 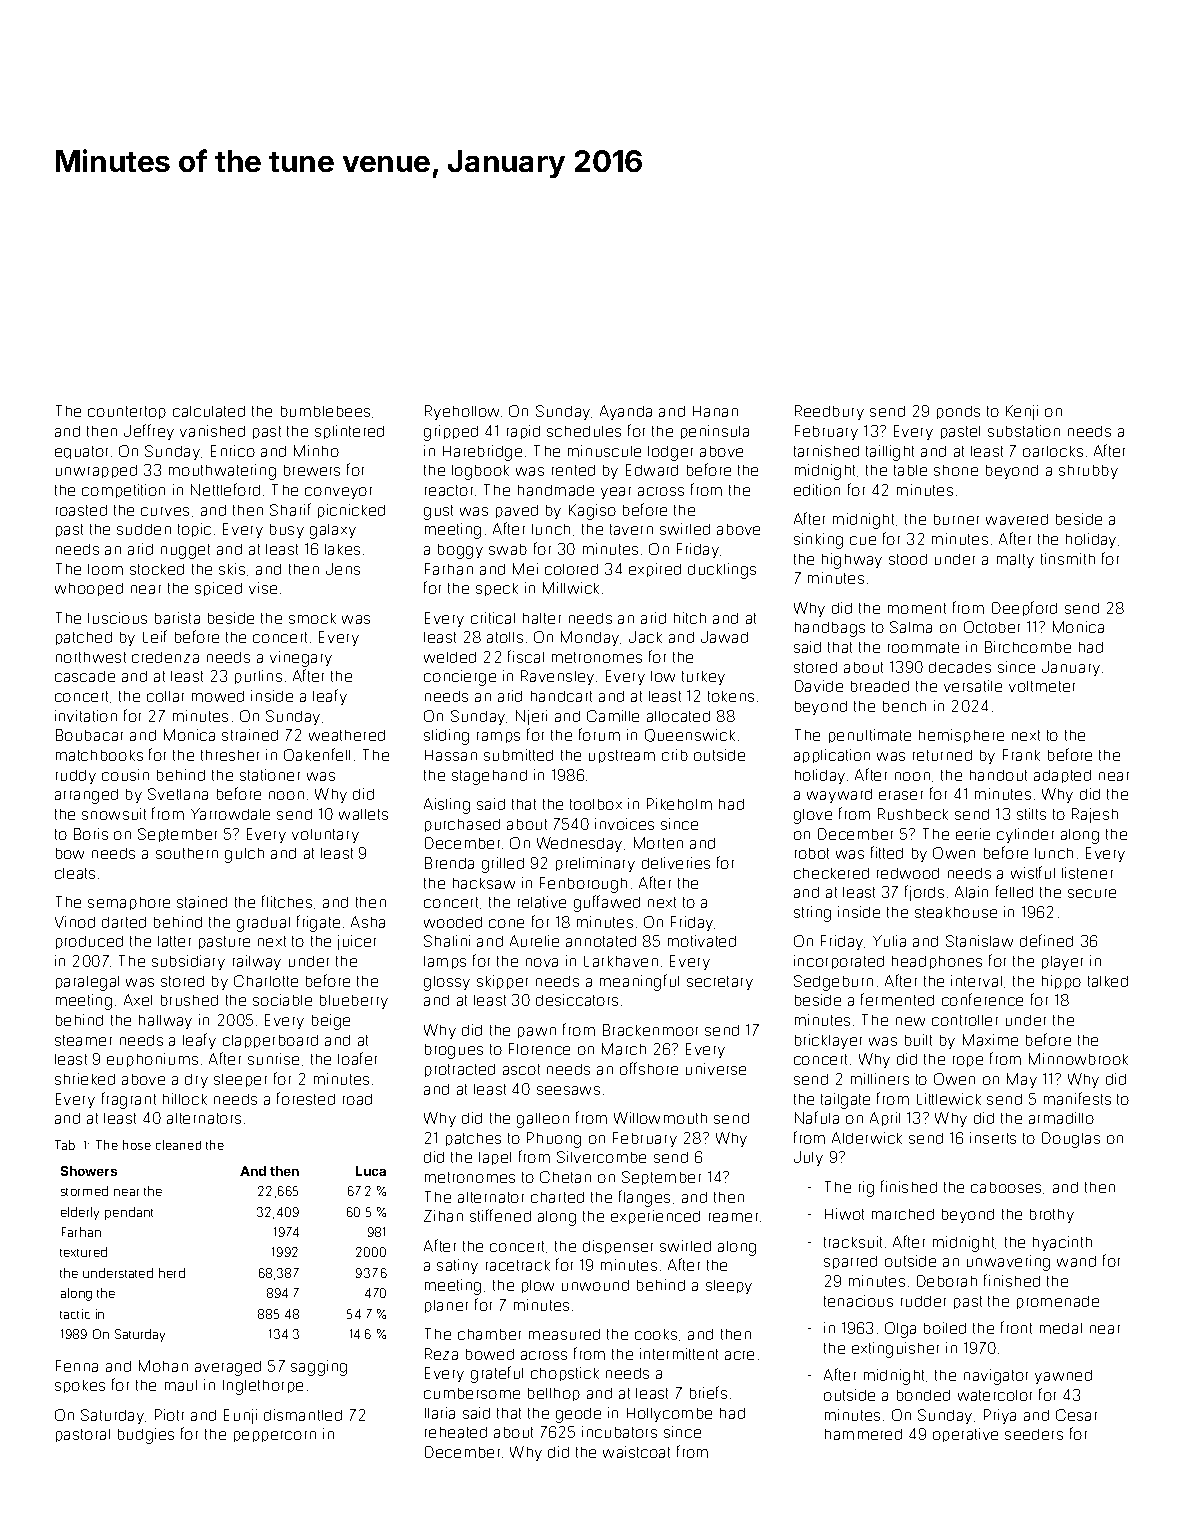 What do you see at coordinates (287, 531) in the screenshot?
I see `busy` at bounding box center [287, 531].
